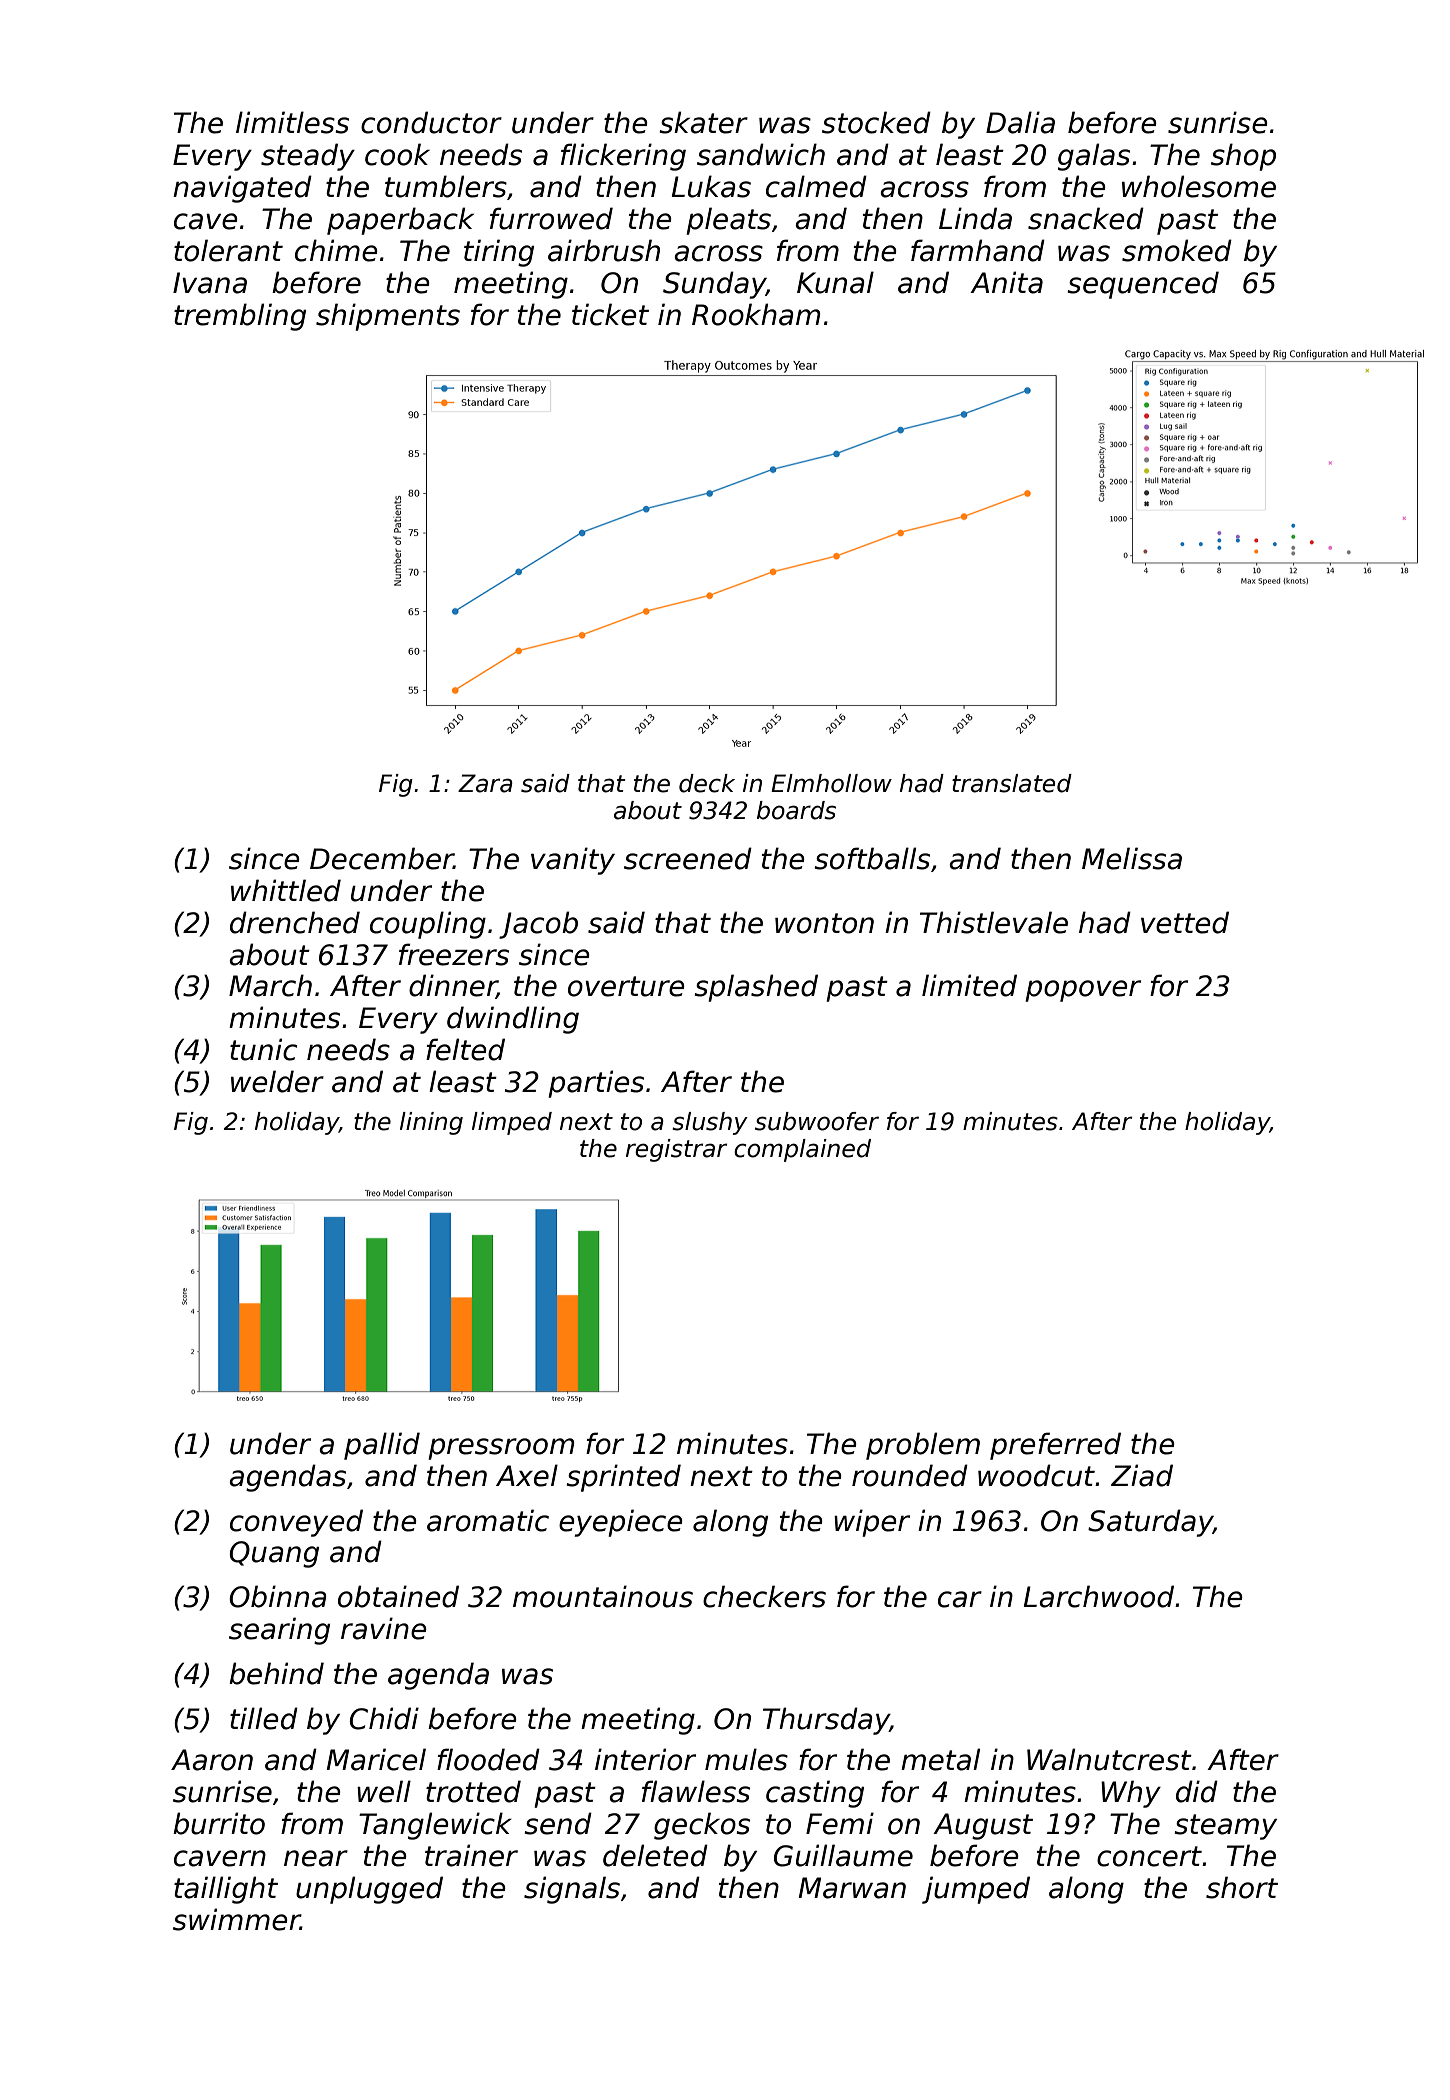 This document has width=1450, height=2100. I want to click on stocked, so click(876, 122).
